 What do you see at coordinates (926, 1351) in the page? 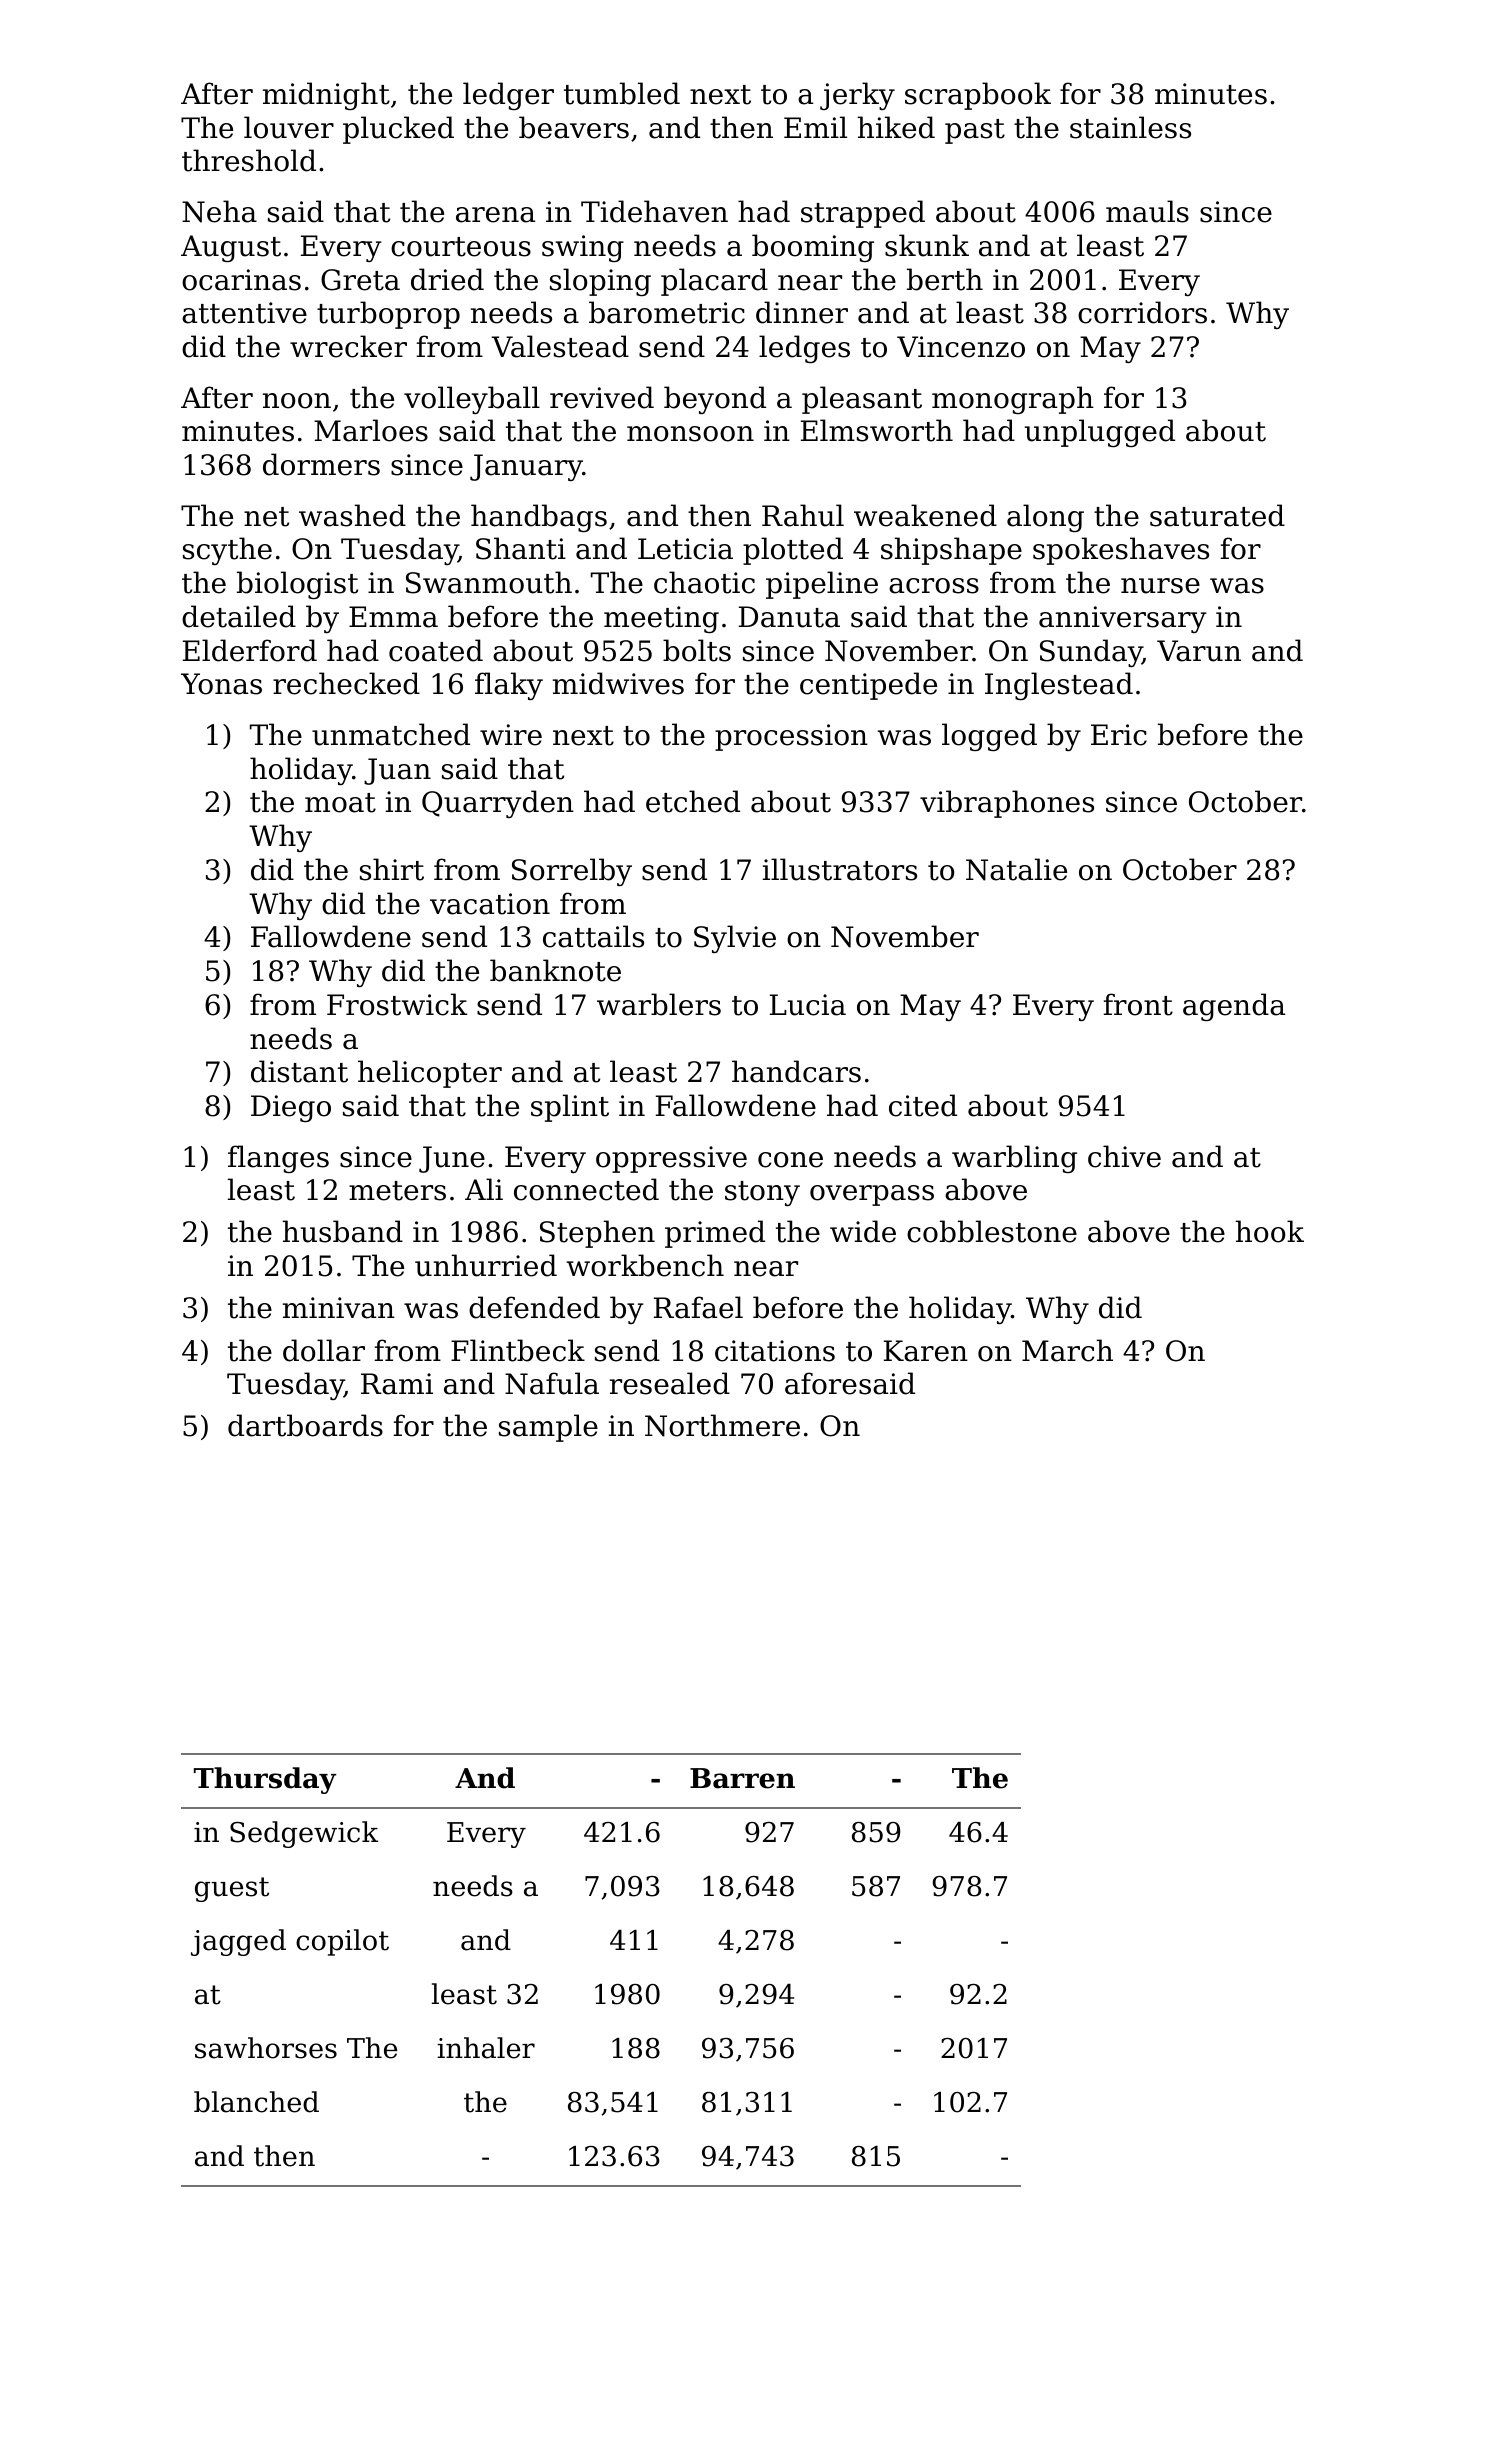
I see `Karen` at bounding box center [926, 1351].
